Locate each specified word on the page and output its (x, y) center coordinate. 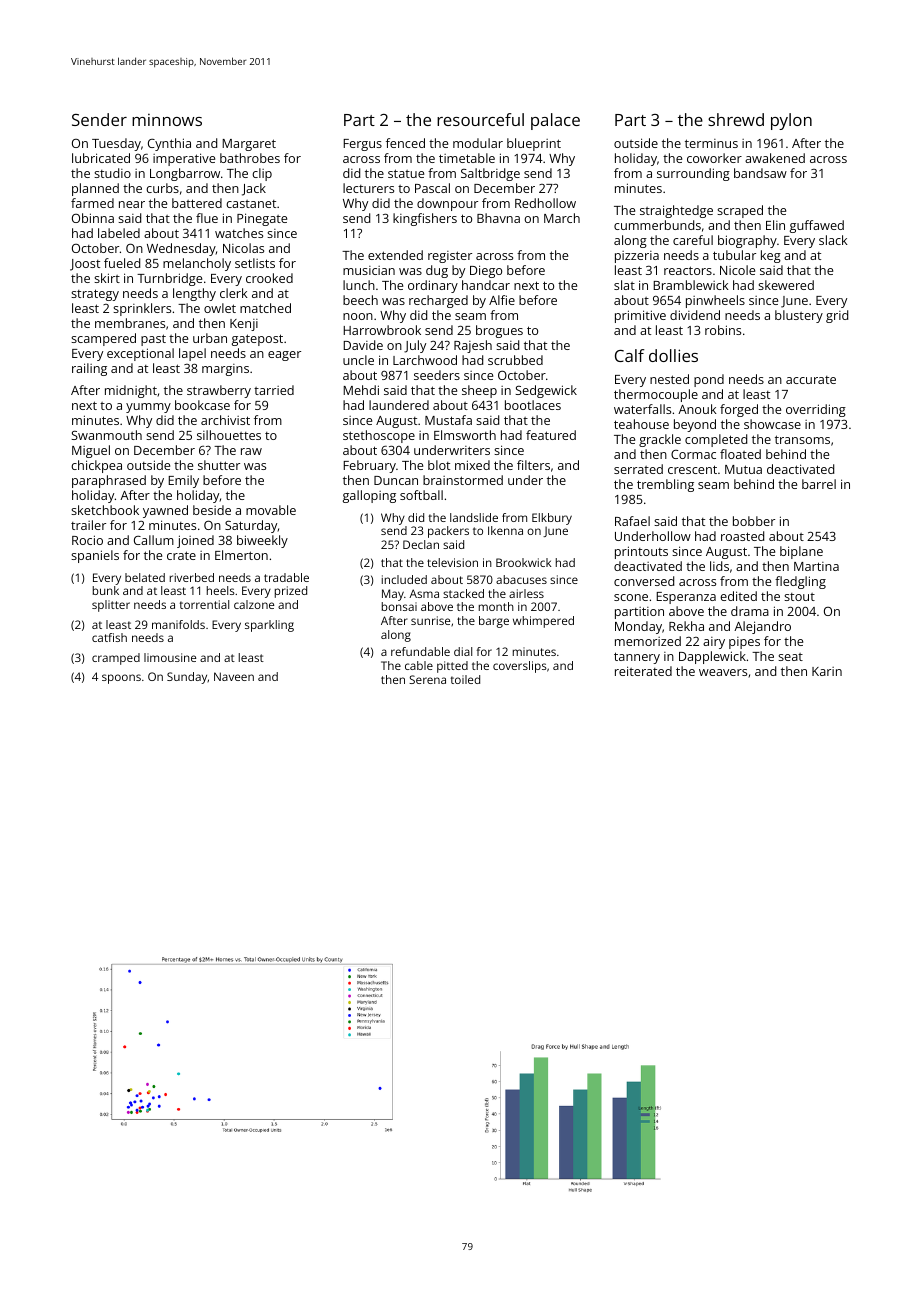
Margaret (249, 145)
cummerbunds (657, 225)
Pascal (432, 188)
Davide (363, 345)
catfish (109, 637)
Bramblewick (691, 285)
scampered (103, 339)
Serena (427, 679)
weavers (723, 672)
